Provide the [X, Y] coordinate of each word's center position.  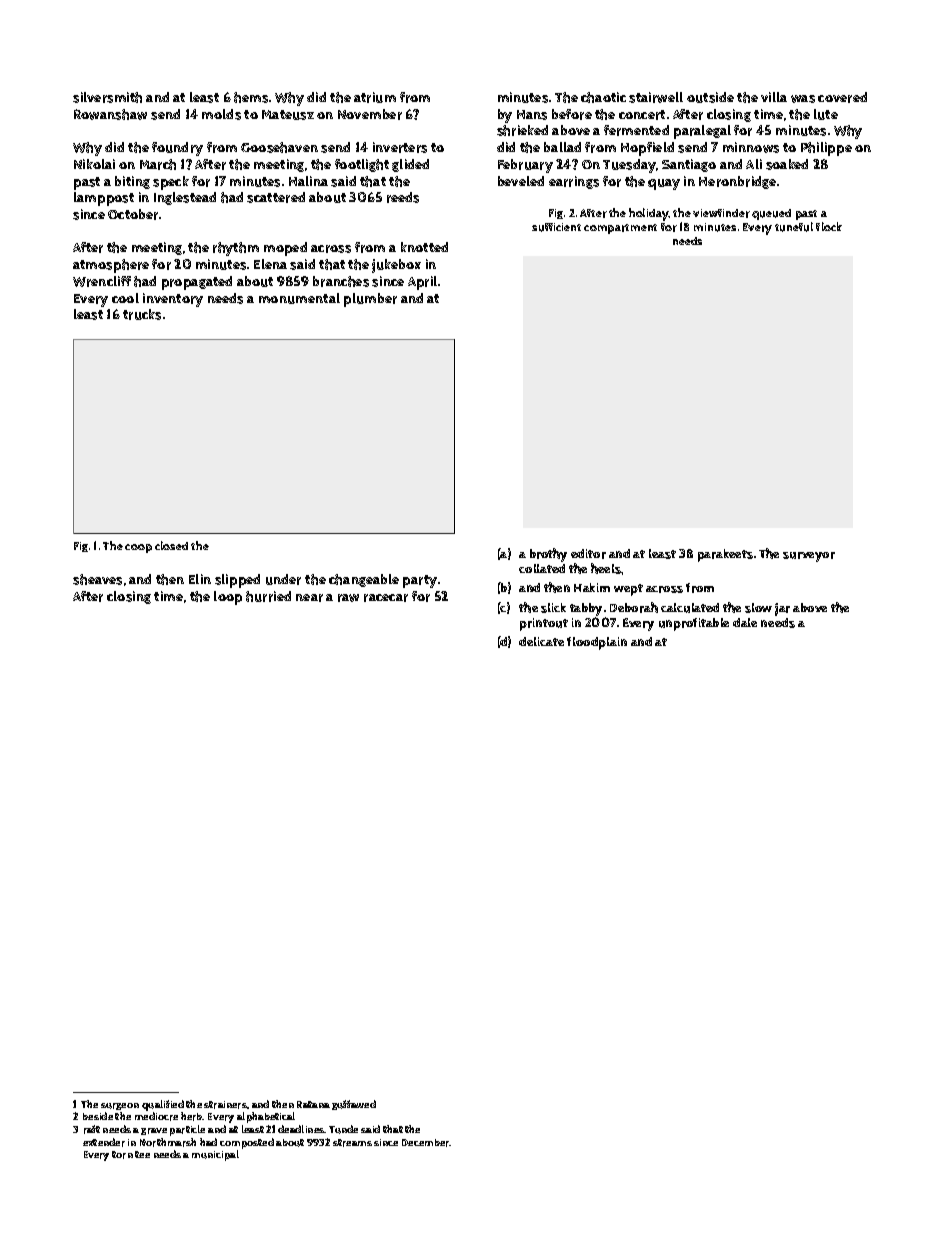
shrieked [522, 130]
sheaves [97, 579]
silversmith [107, 97]
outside [710, 97]
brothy [548, 555]
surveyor [809, 557]
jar [782, 609]
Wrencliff [102, 281]
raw [348, 598]
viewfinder [721, 213]
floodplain [597, 643]
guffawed [354, 1105]
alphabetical [266, 1117]
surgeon [120, 1106]
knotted [424, 247]
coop [138, 548]
